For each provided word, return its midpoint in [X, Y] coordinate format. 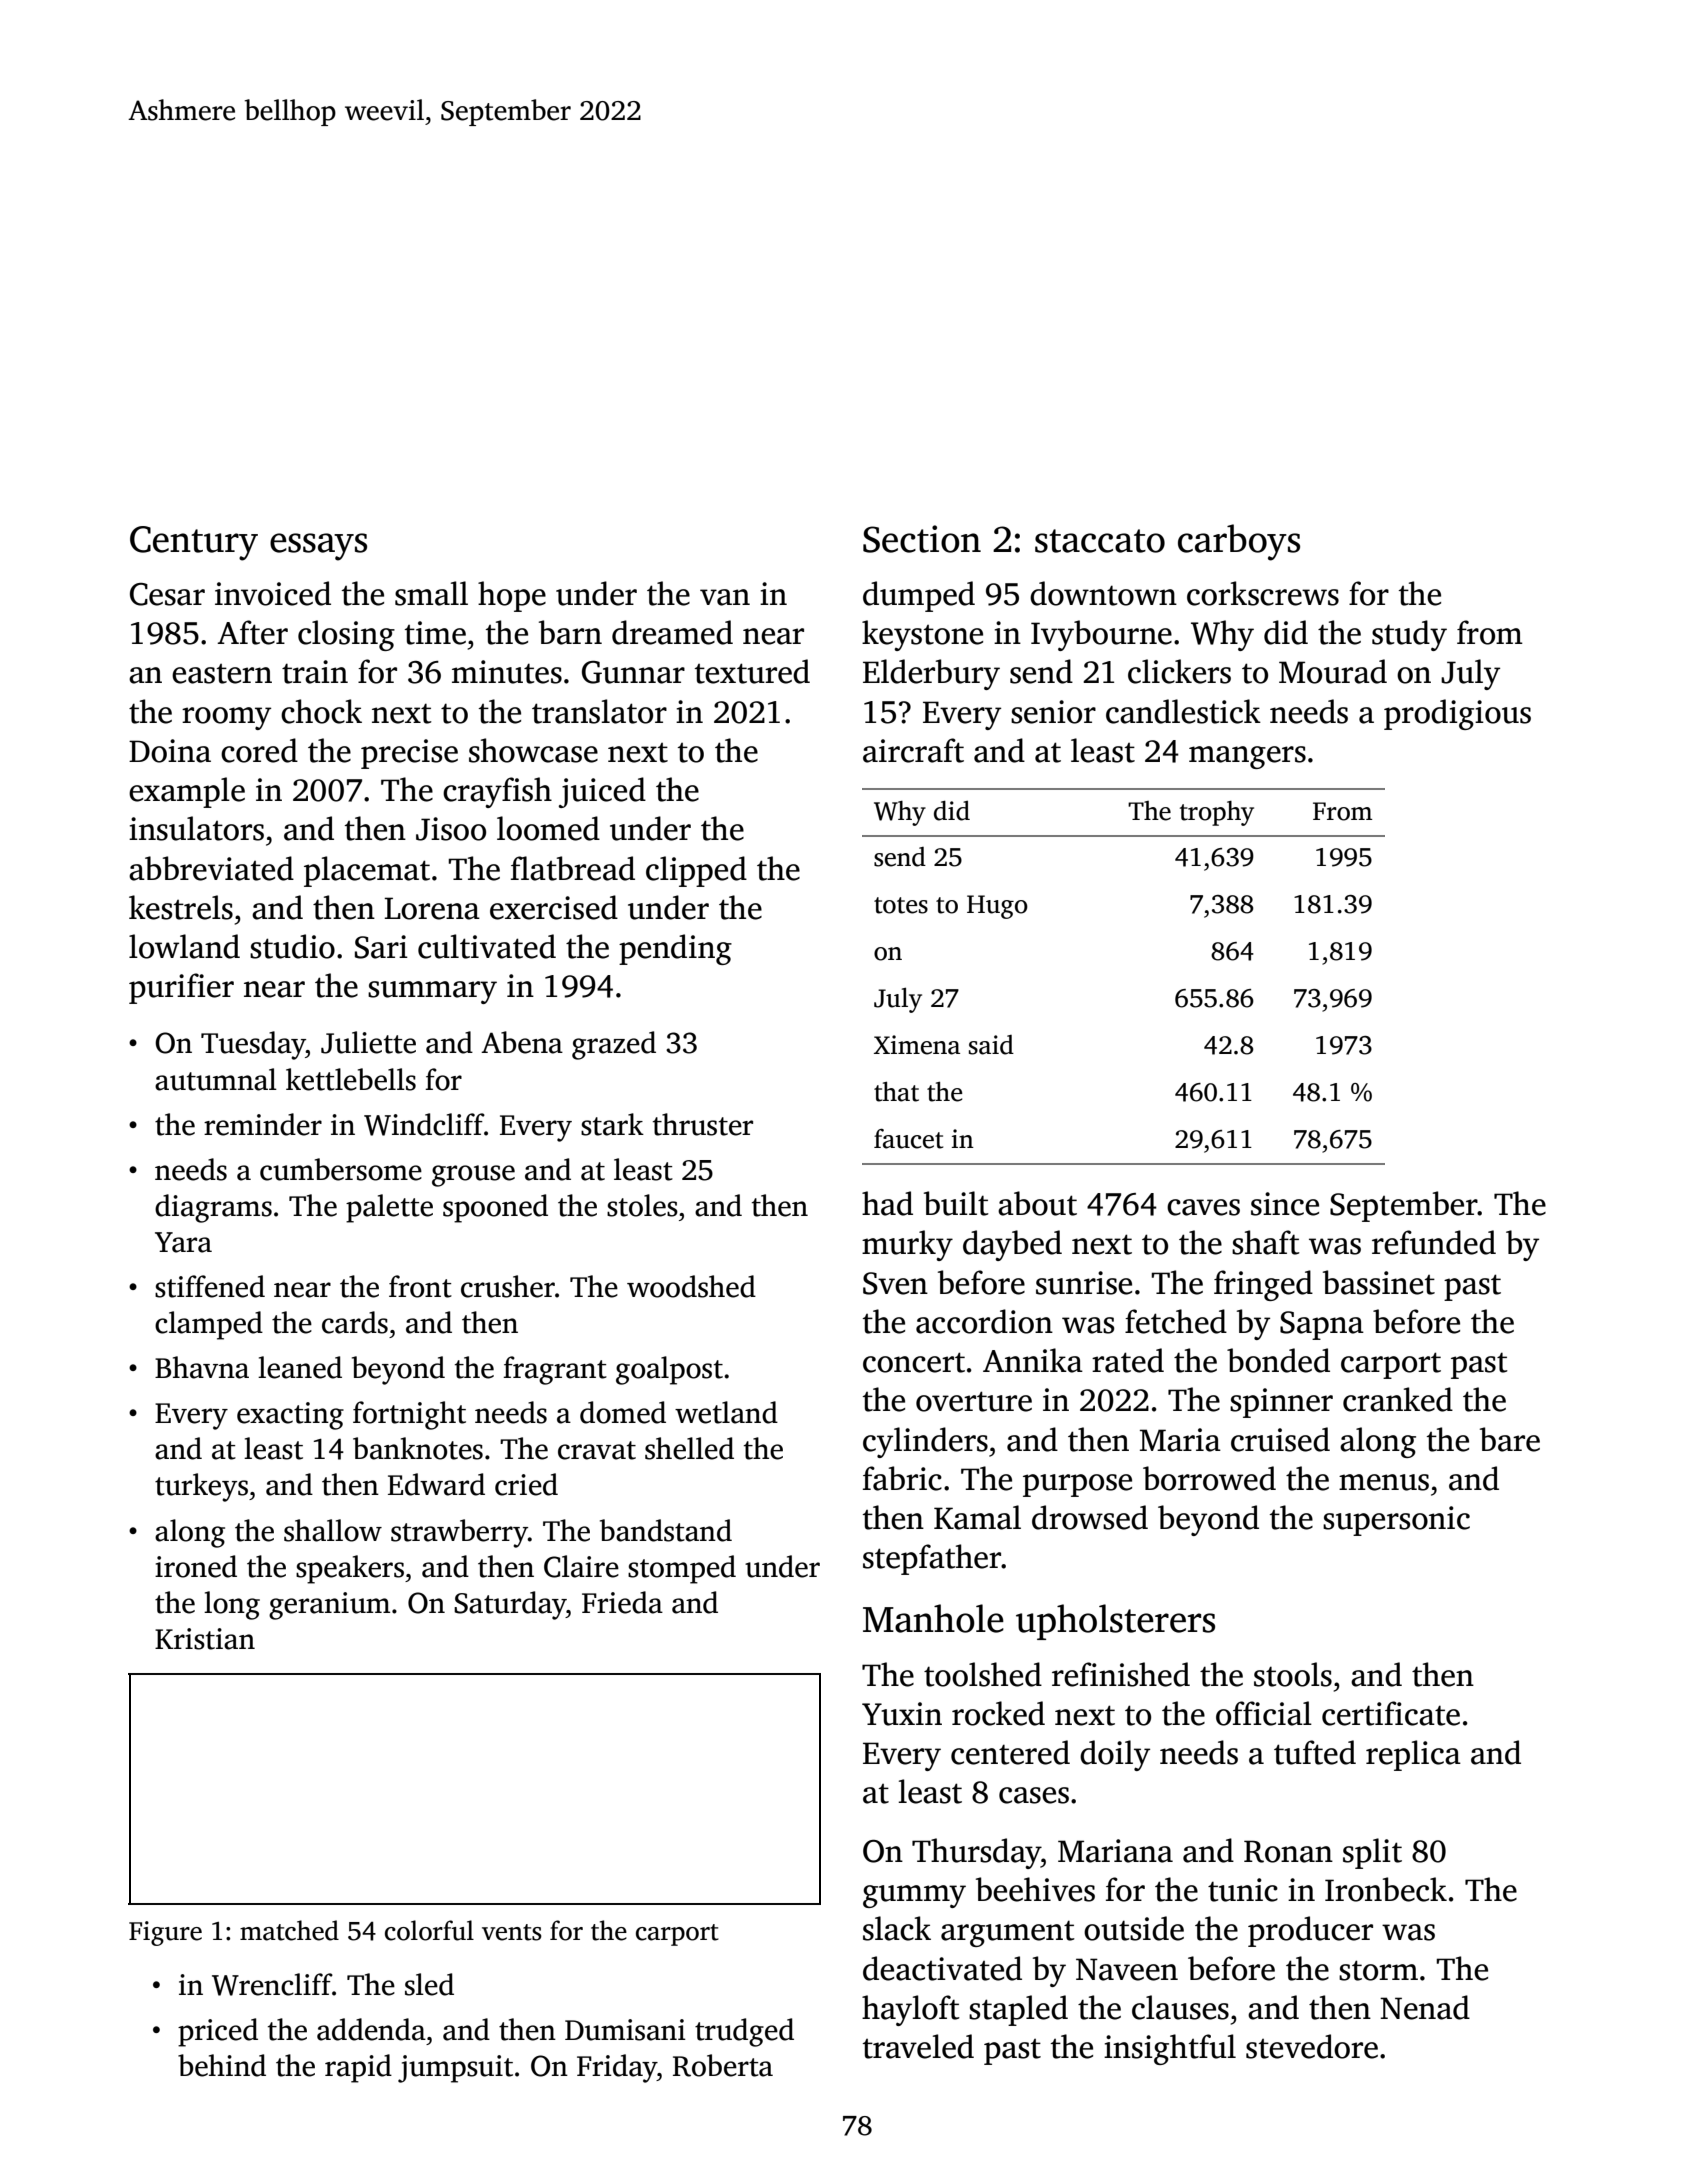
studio [292, 946]
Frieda [622, 1602]
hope [512, 596]
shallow [333, 1530]
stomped [682, 1569]
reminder [263, 1124]
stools [1293, 1674]
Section [922, 539]
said [991, 1045]
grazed [614, 1045]
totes [901, 905]
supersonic [1396, 1521]
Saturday [510, 1605]
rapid [358, 2068]
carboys [1239, 542]
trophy [1217, 813]
